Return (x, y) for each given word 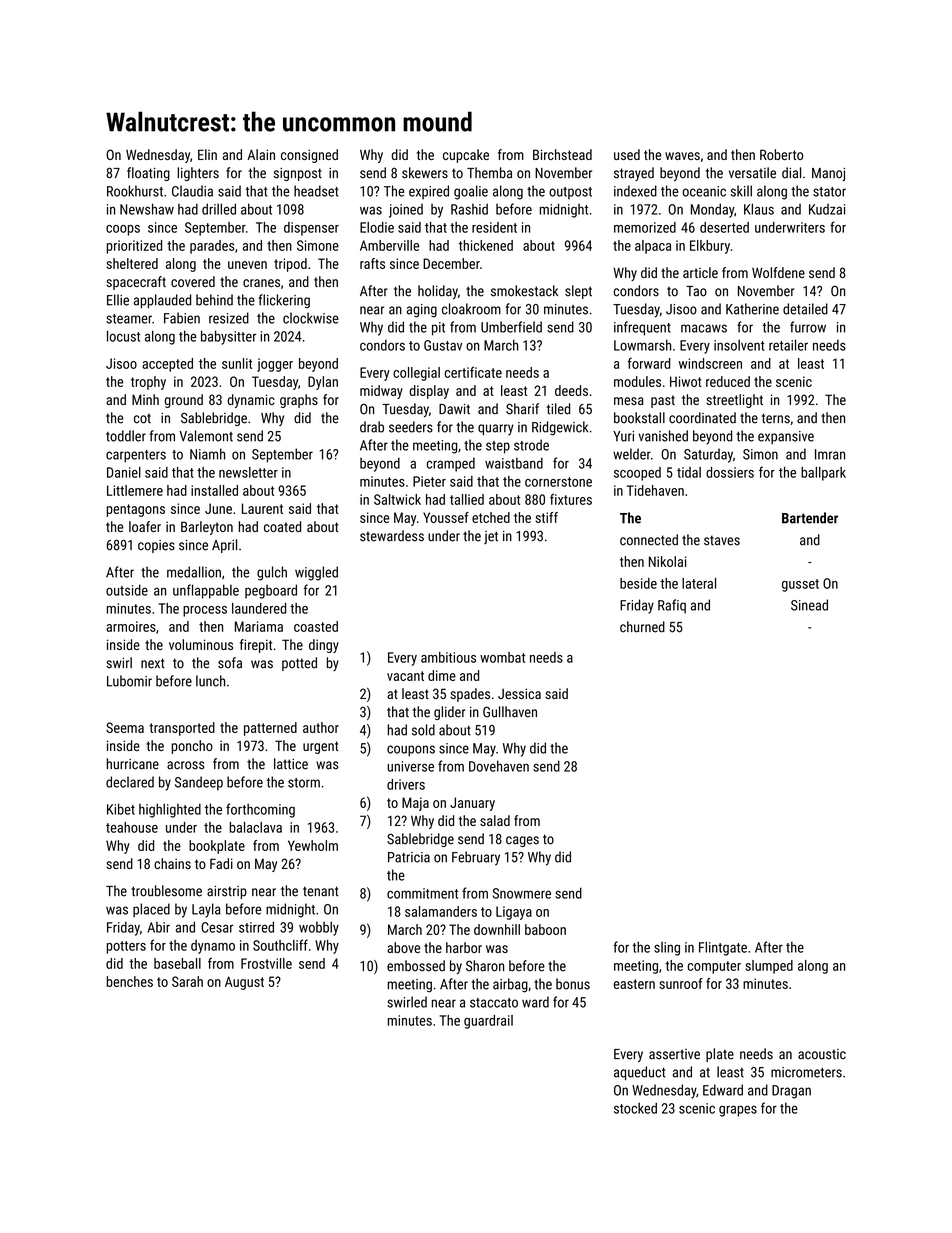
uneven (247, 265)
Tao (696, 291)
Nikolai (667, 561)
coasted (316, 626)
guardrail (488, 1022)
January (472, 804)
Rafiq (672, 606)
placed (151, 910)
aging (422, 311)
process (205, 611)
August (244, 983)
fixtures (571, 499)
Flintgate (723, 948)
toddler (126, 436)
